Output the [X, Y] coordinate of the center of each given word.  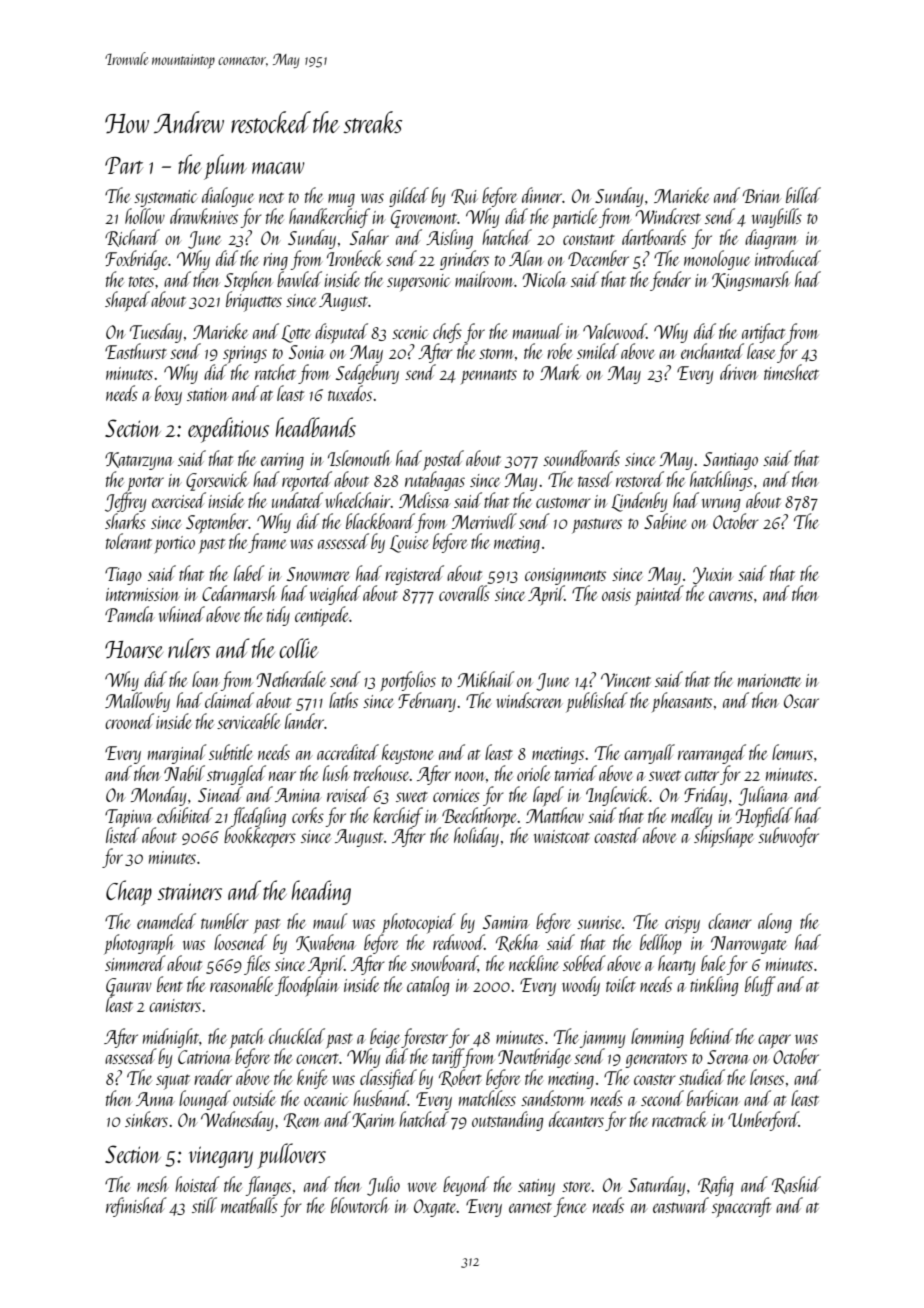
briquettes [254, 302]
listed [122, 835]
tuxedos [350, 393]
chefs [447, 333]
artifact [763, 333]
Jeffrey [125, 502]
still [204, 1205]
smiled [598, 351]
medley [691, 817]
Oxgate [435, 1208]
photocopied [418, 923]
